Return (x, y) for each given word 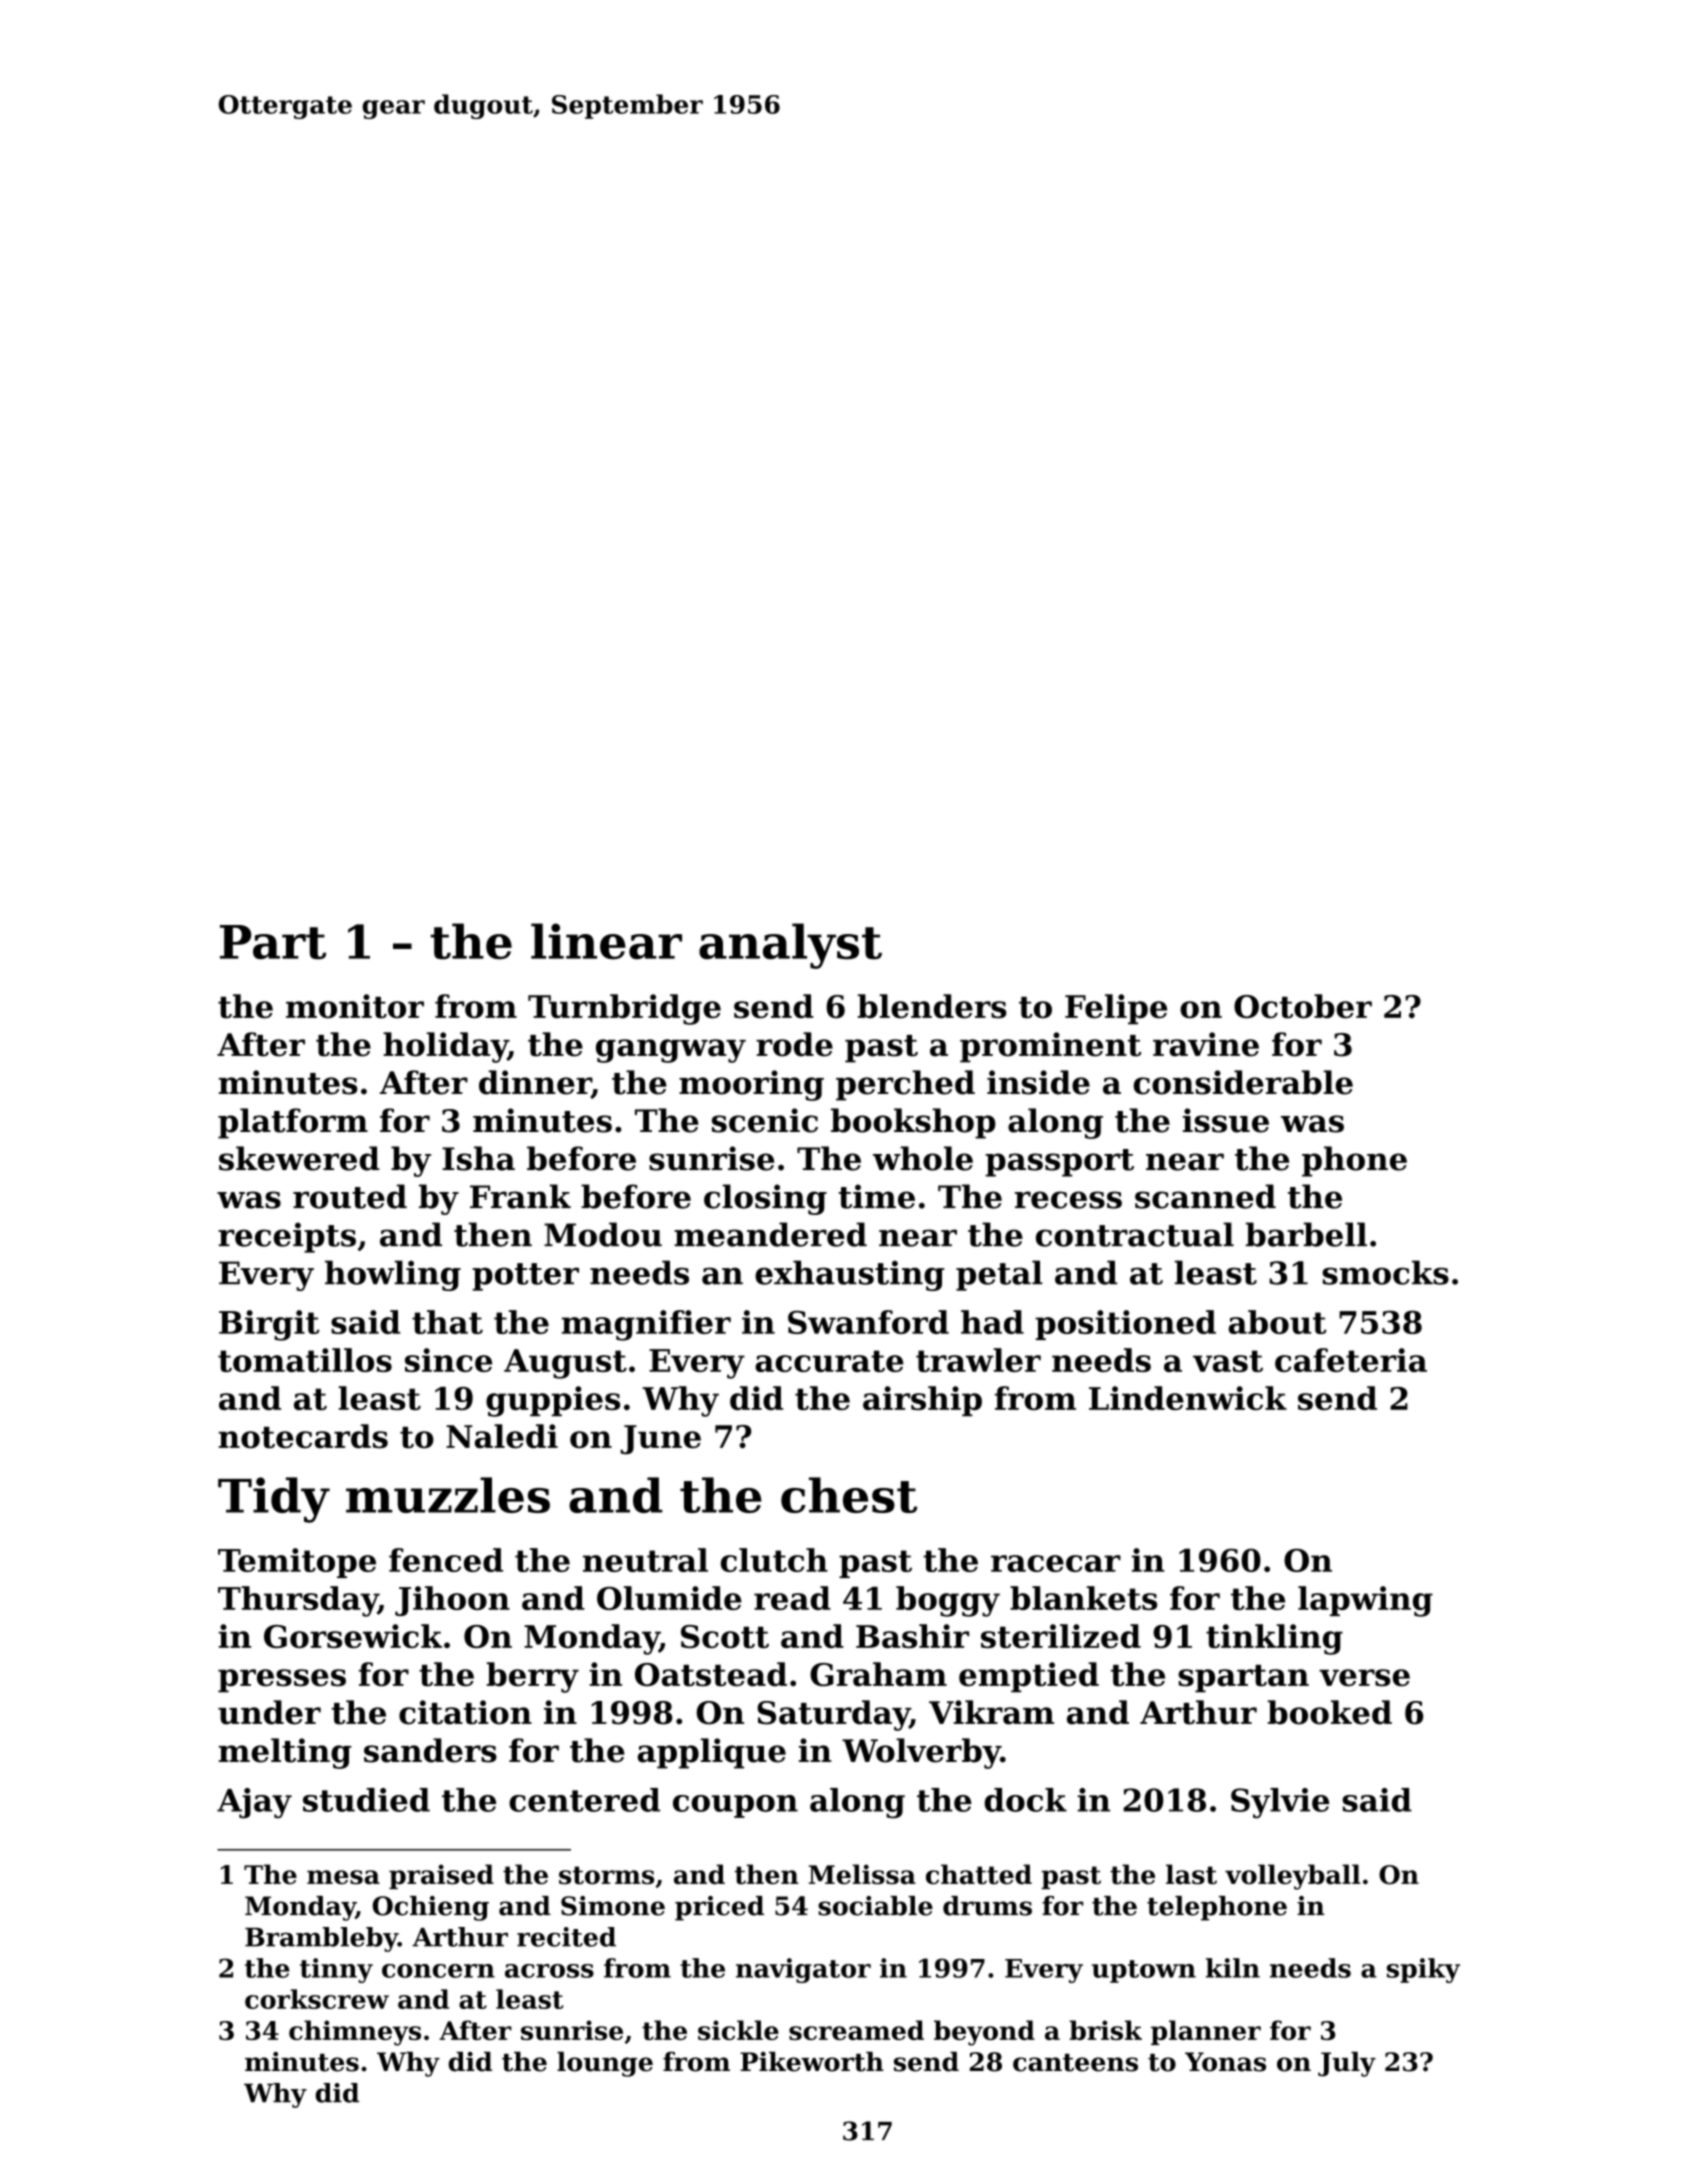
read (792, 1598)
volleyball (1293, 1877)
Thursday (298, 1601)
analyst (790, 946)
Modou (603, 1234)
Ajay (254, 1803)
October (1303, 1006)
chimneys (355, 2033)
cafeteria (1351, 1360)
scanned (1205, 1196)
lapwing (1365, 1601)
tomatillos (305, 1360)
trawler (978, 1360)
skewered (299, 1158)
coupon (735, 1806)
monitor (355, 1006)
